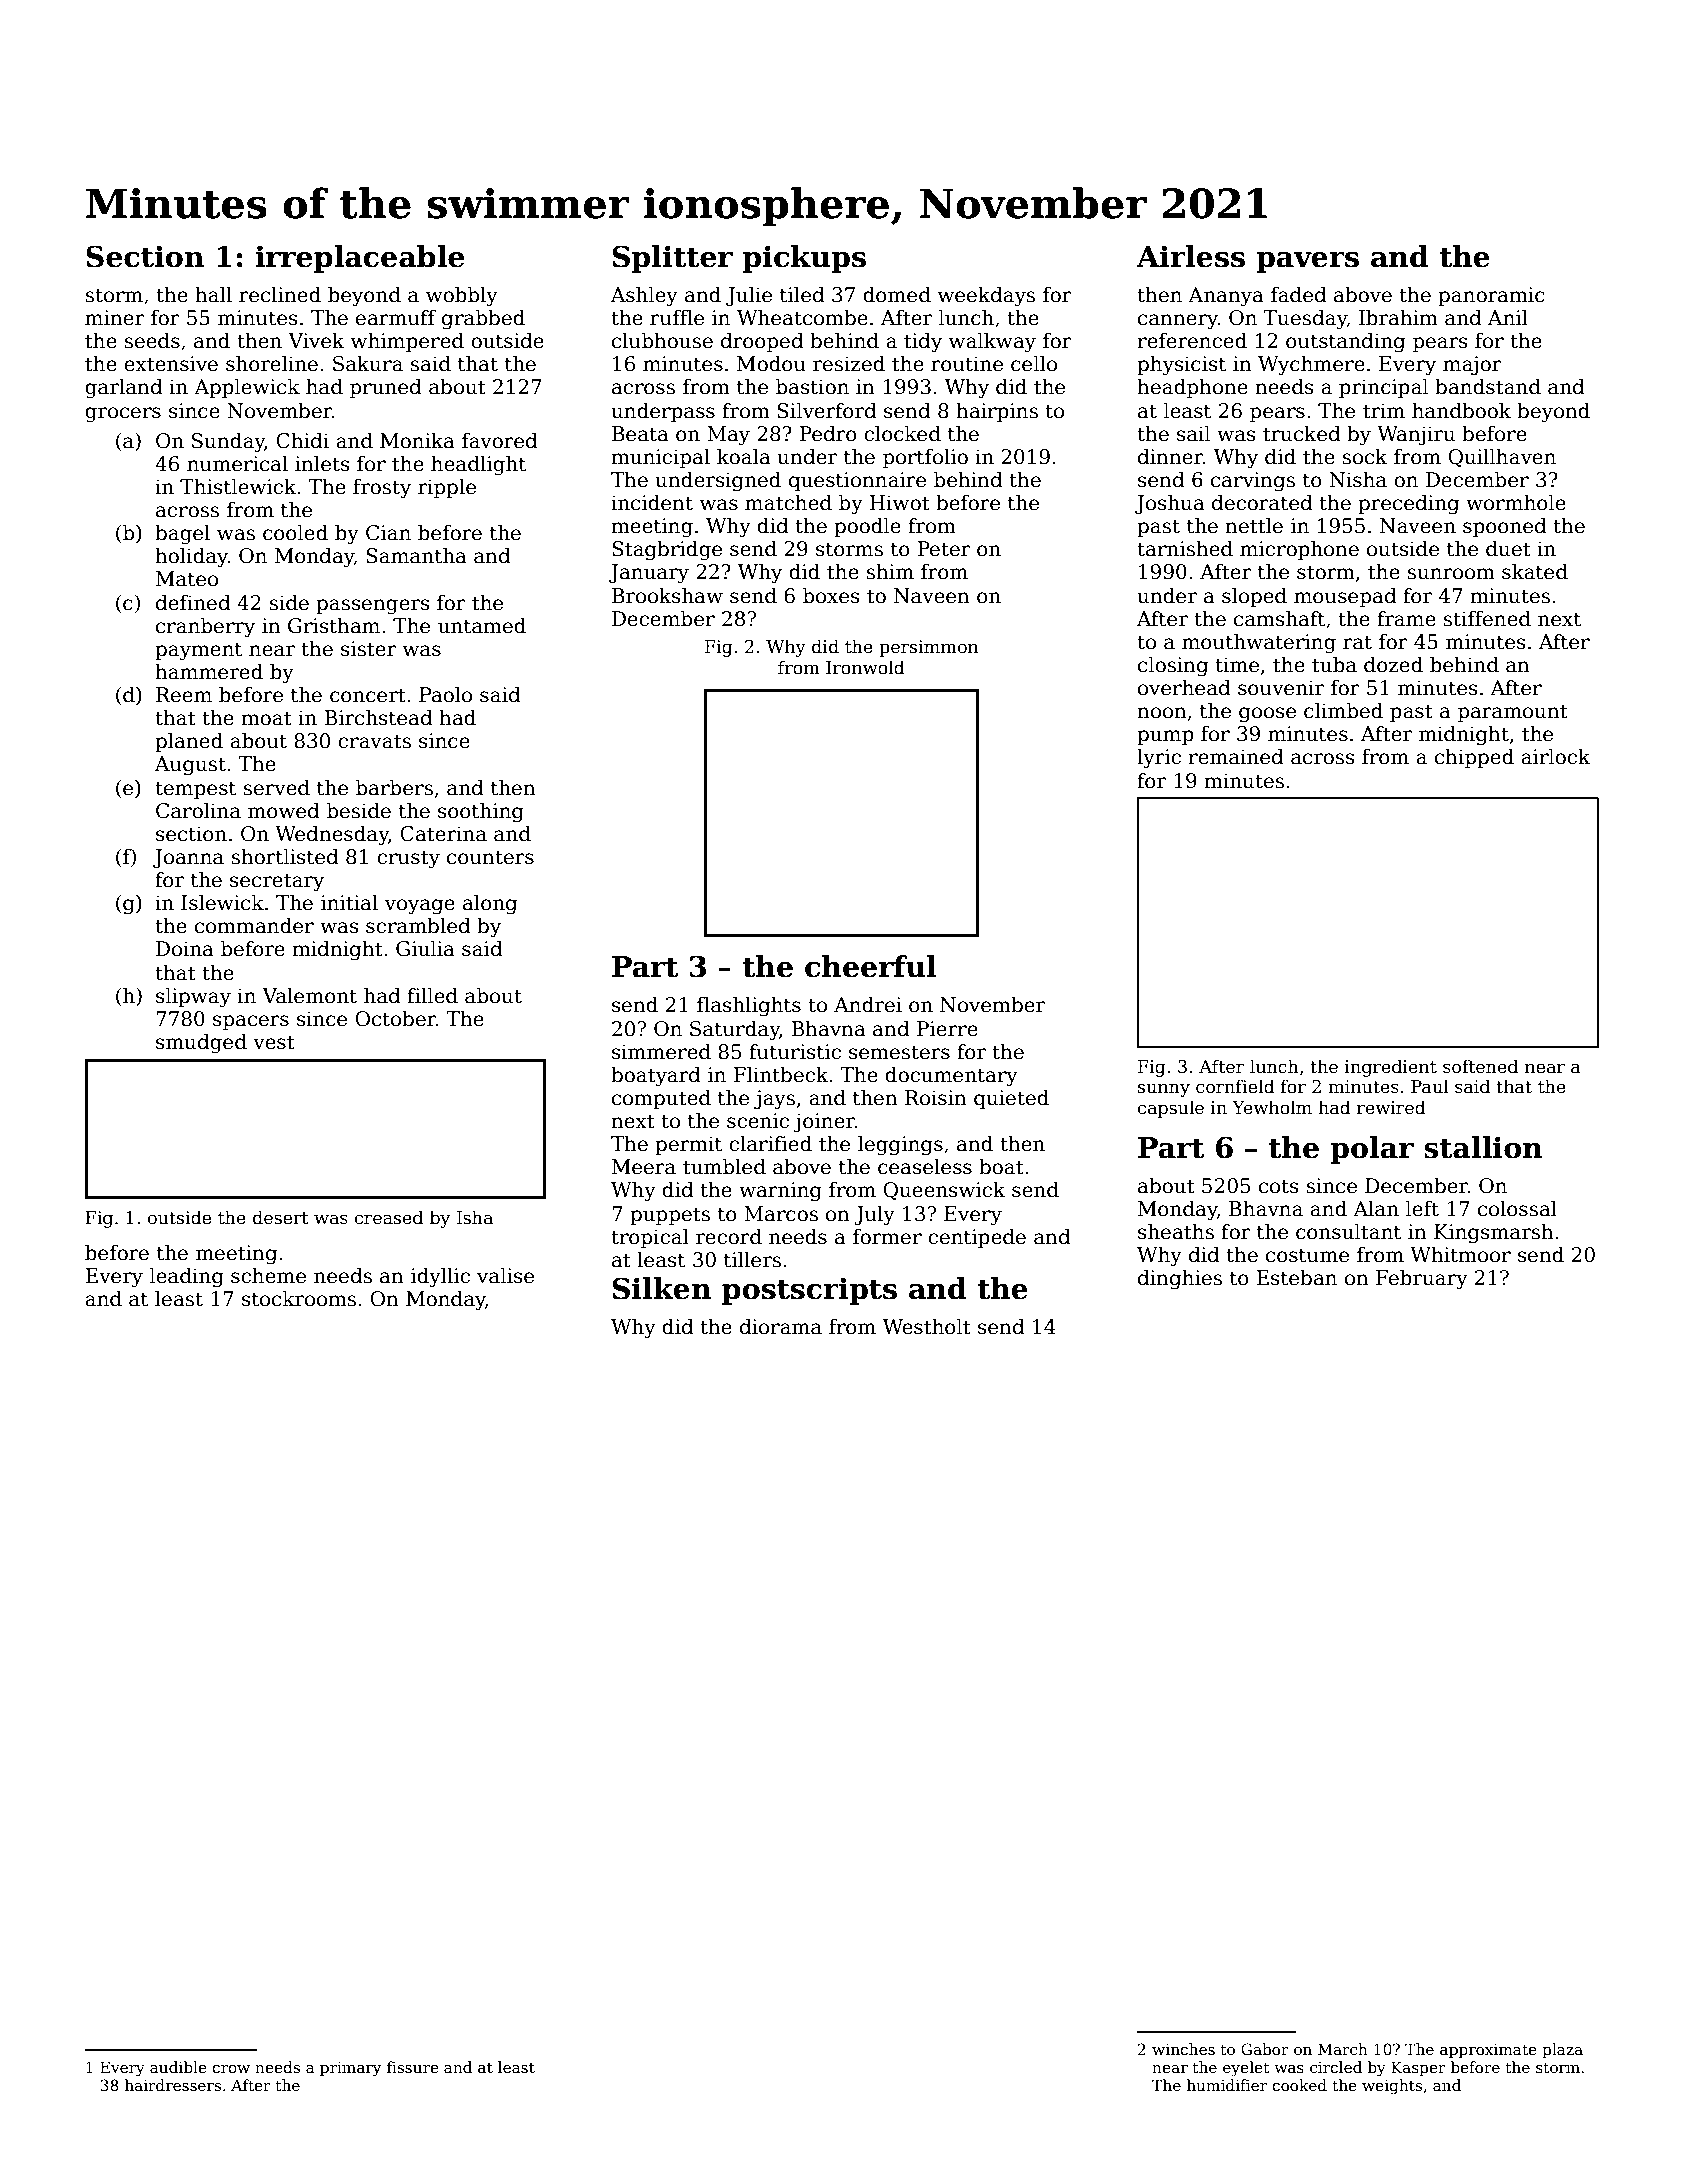  Describe the element at coordinates (1562, 2050) in the screenshot. I see `plaza` at that location.
